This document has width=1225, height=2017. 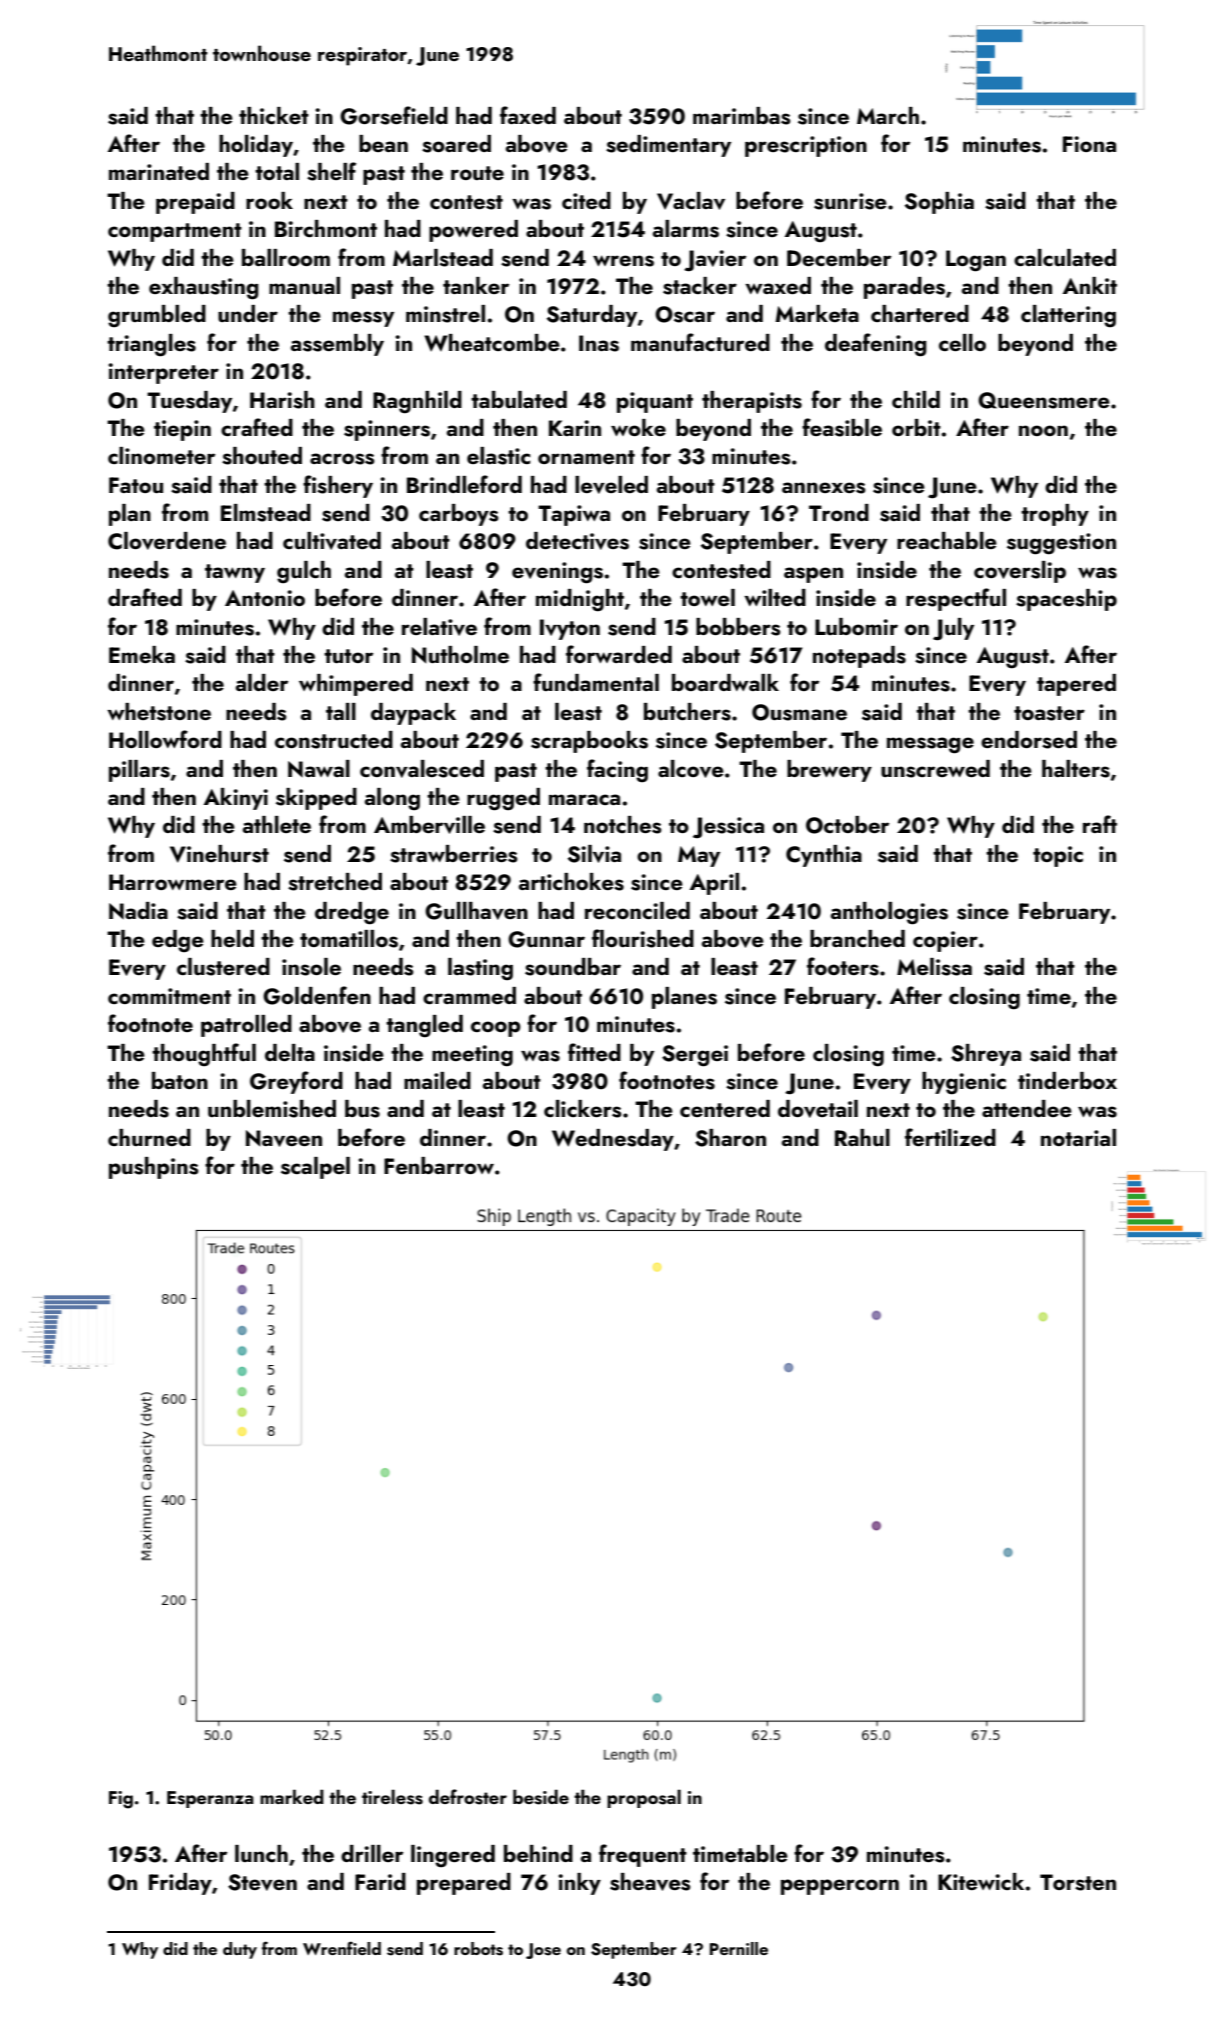 I want to click on stretched, so click(x=335, y=882).
